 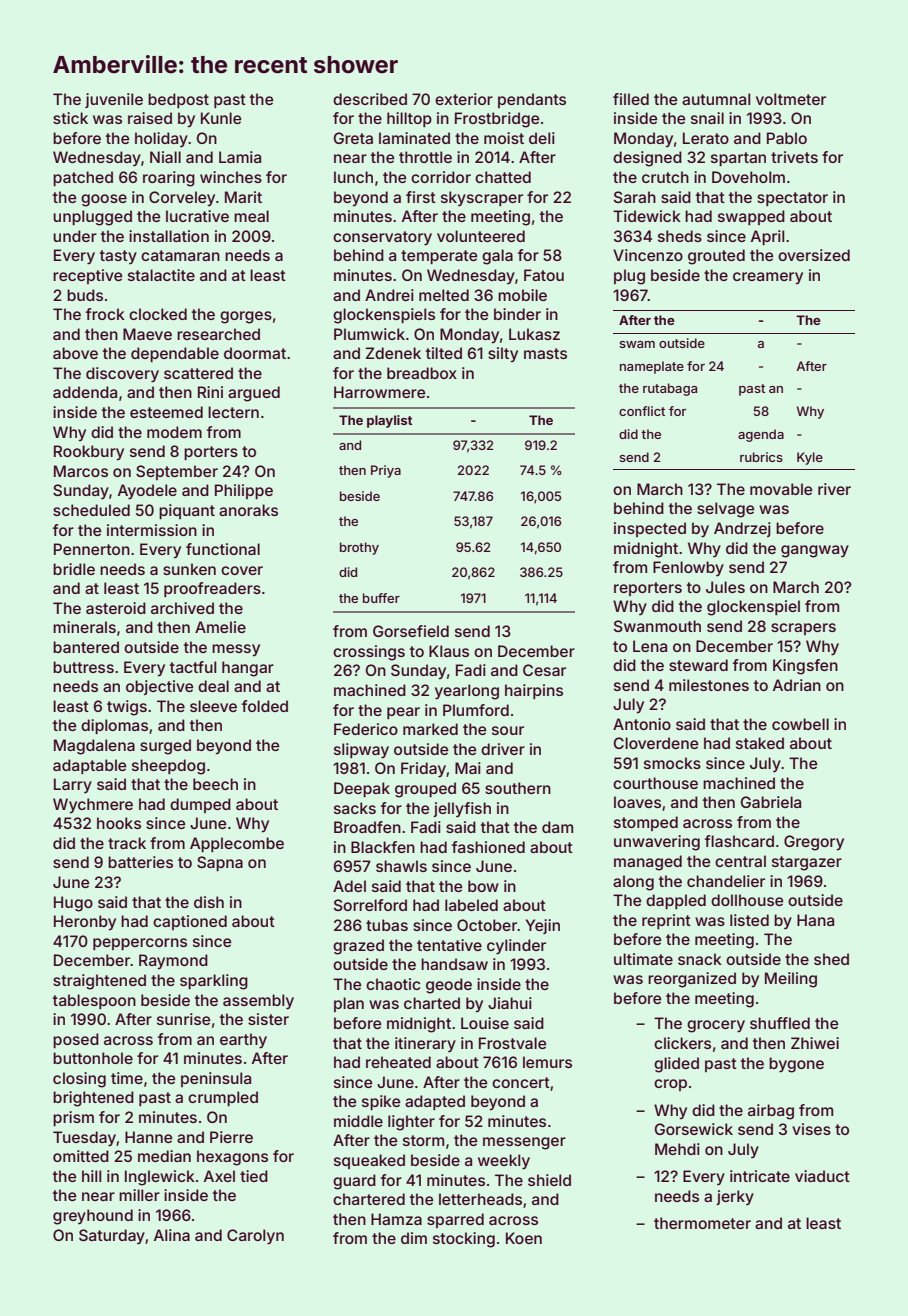 What do you see at coordinates (212, 589) in the screenshot?
I see `proofreaders` at bounding box center [212, 589].
